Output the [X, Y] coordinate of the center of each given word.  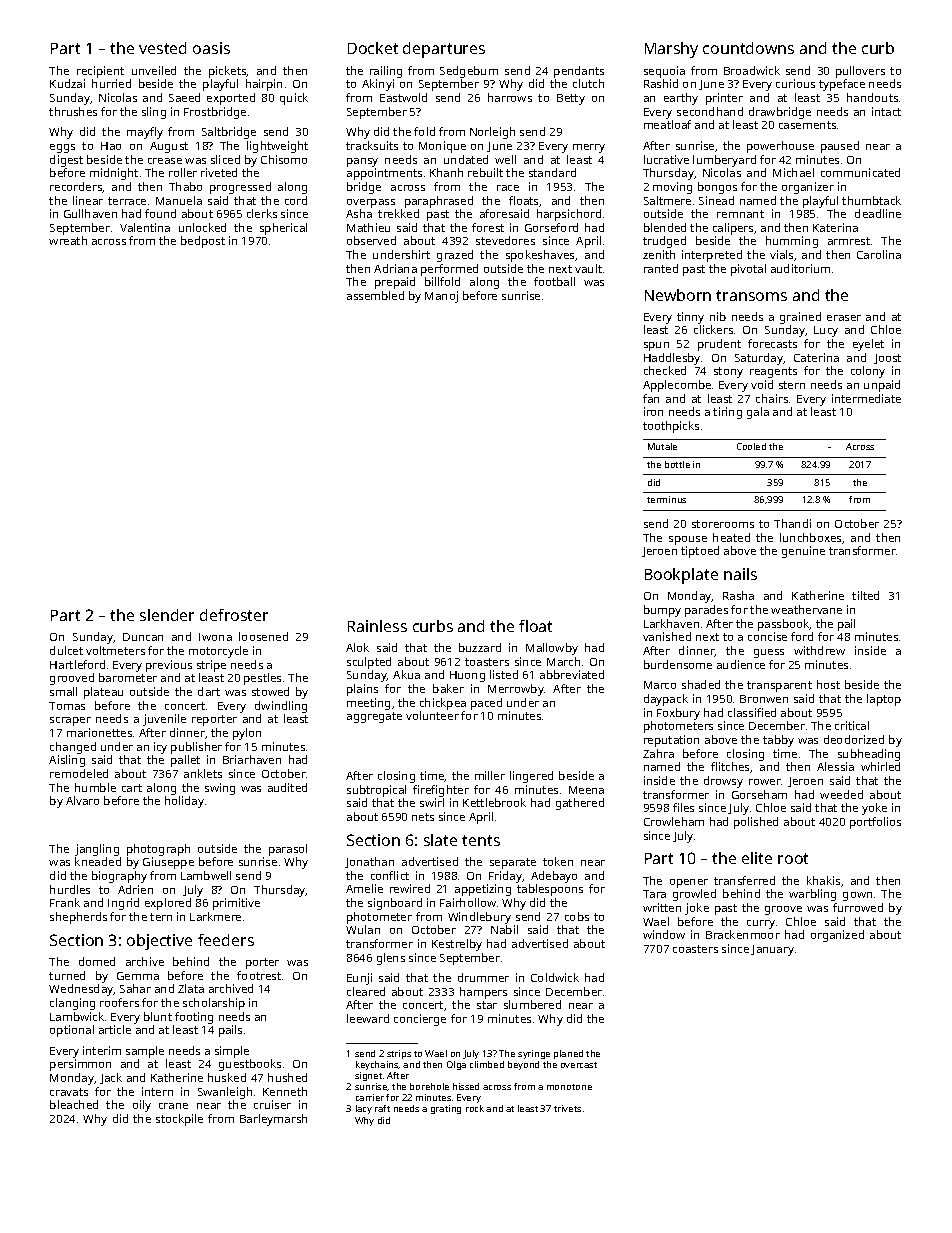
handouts [872, 97]
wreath [68, 240]
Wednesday [81, 990]
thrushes [73, 111]
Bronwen [764, 699]
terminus [666, 499]
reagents [773, 372]
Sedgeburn [469, 72]
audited [287, 787]
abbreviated [572, 674]
